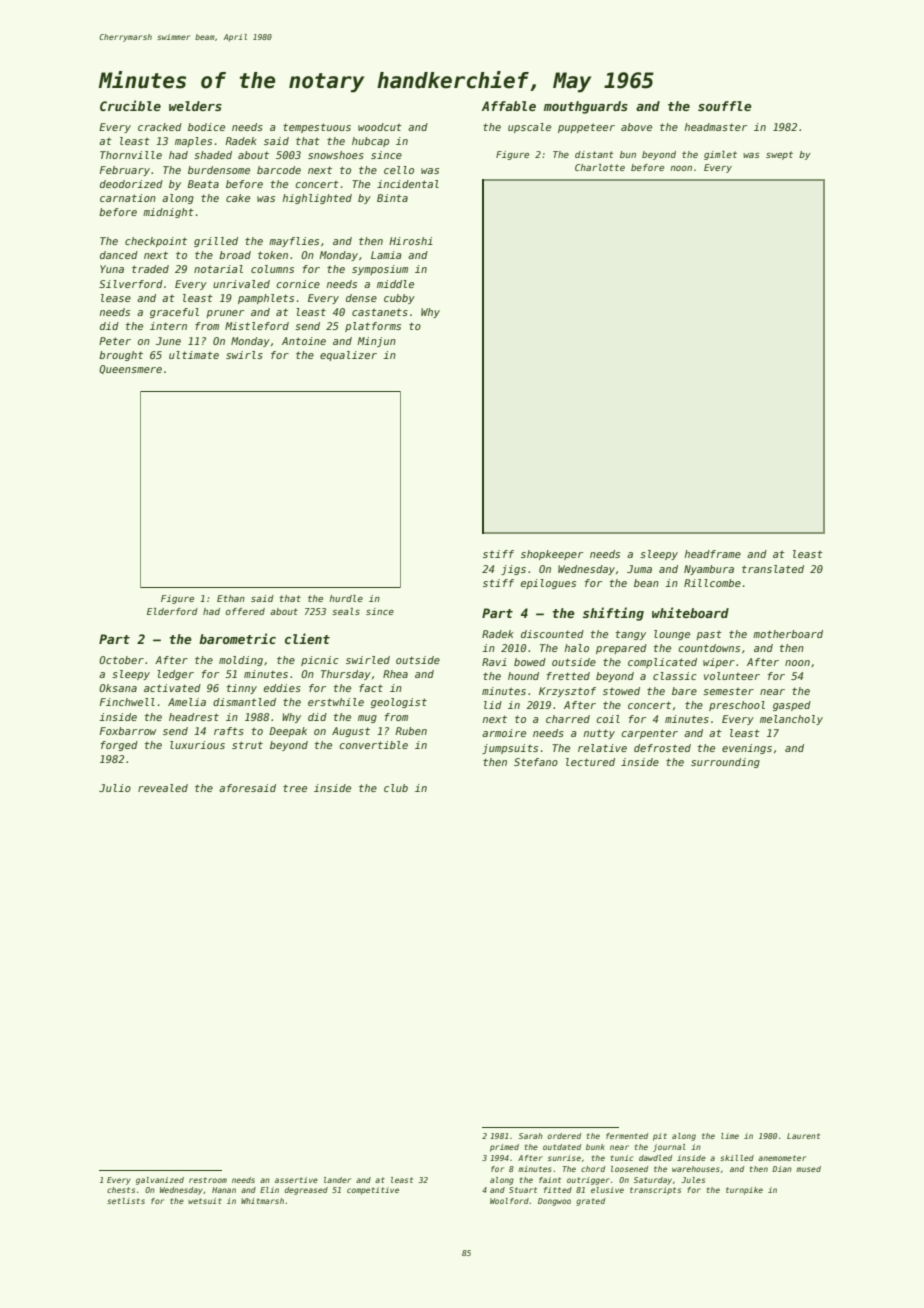  Describe the element at coordinates (127, 702) in the screenshot. I see `Finchwell` at that location.
